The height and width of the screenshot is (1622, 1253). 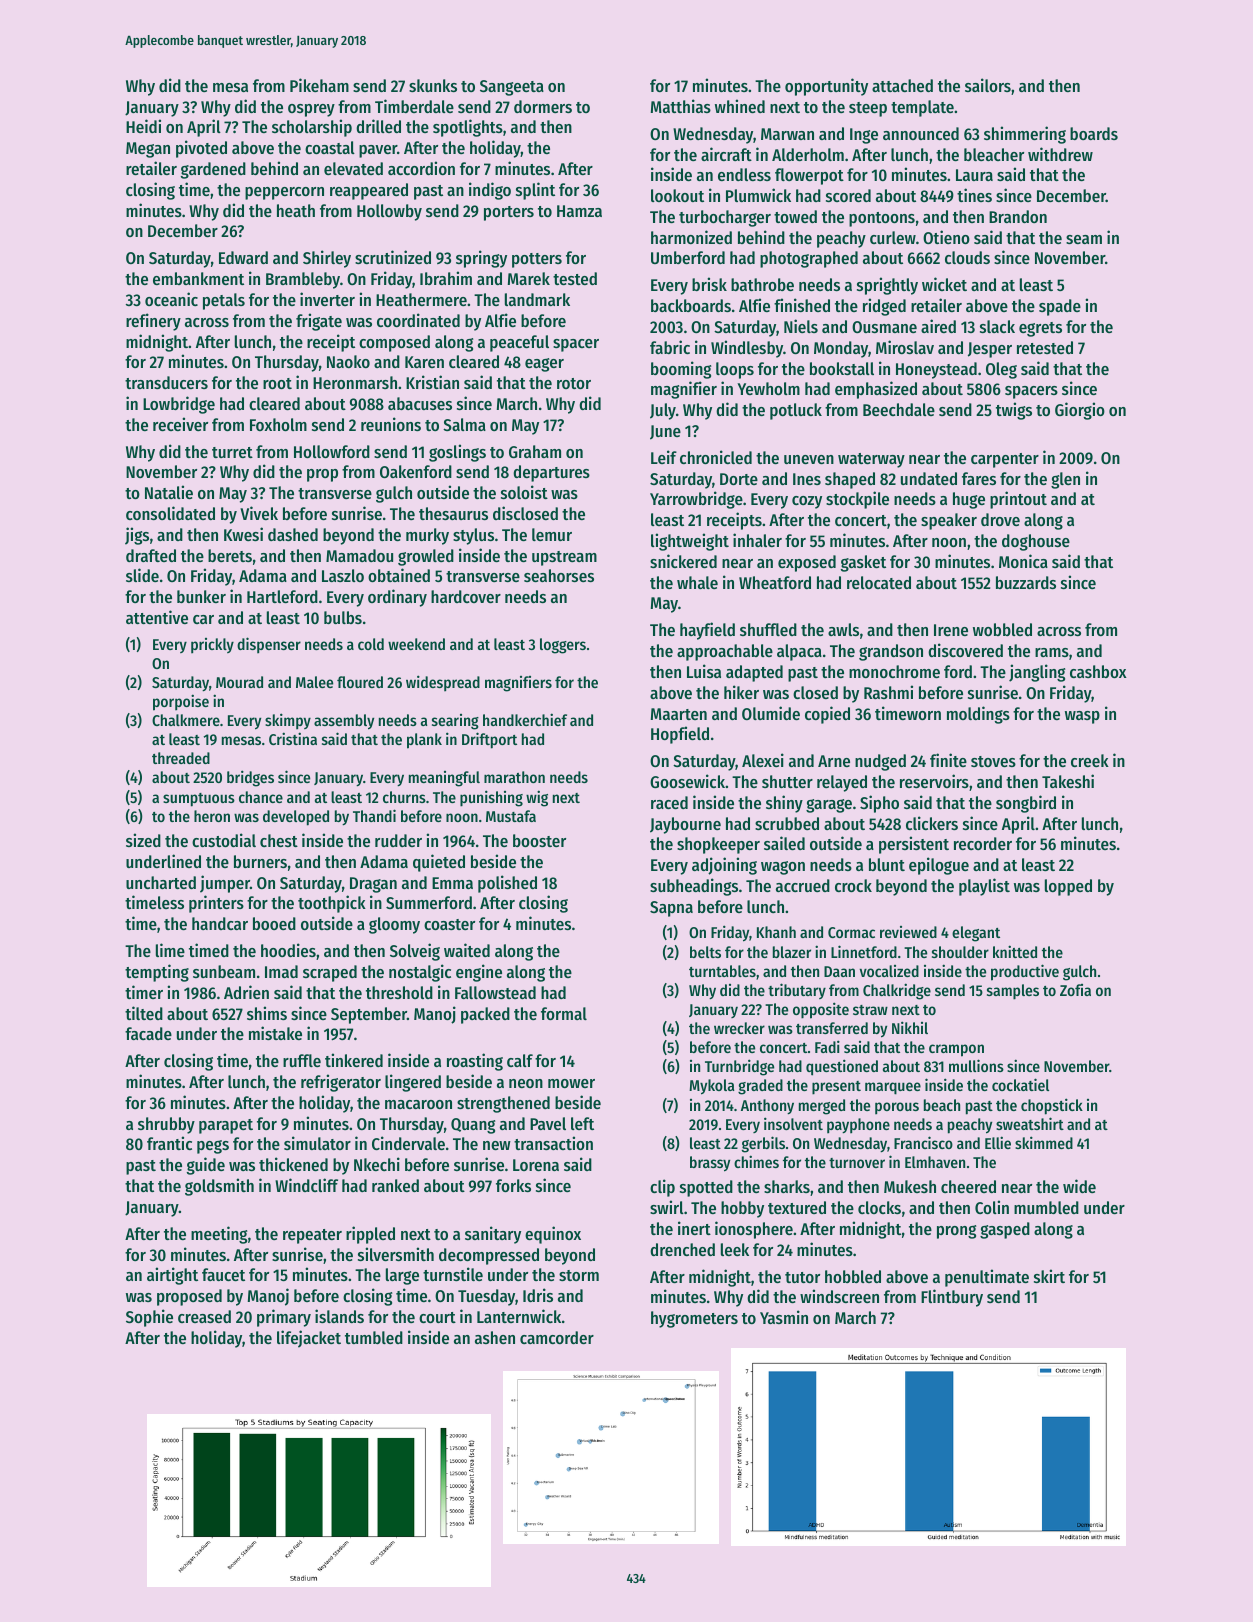 What do you see at coordinates (739, 1067) in the screenshot?
I see `Turnbridge` at bounding box center [739, 1067].
